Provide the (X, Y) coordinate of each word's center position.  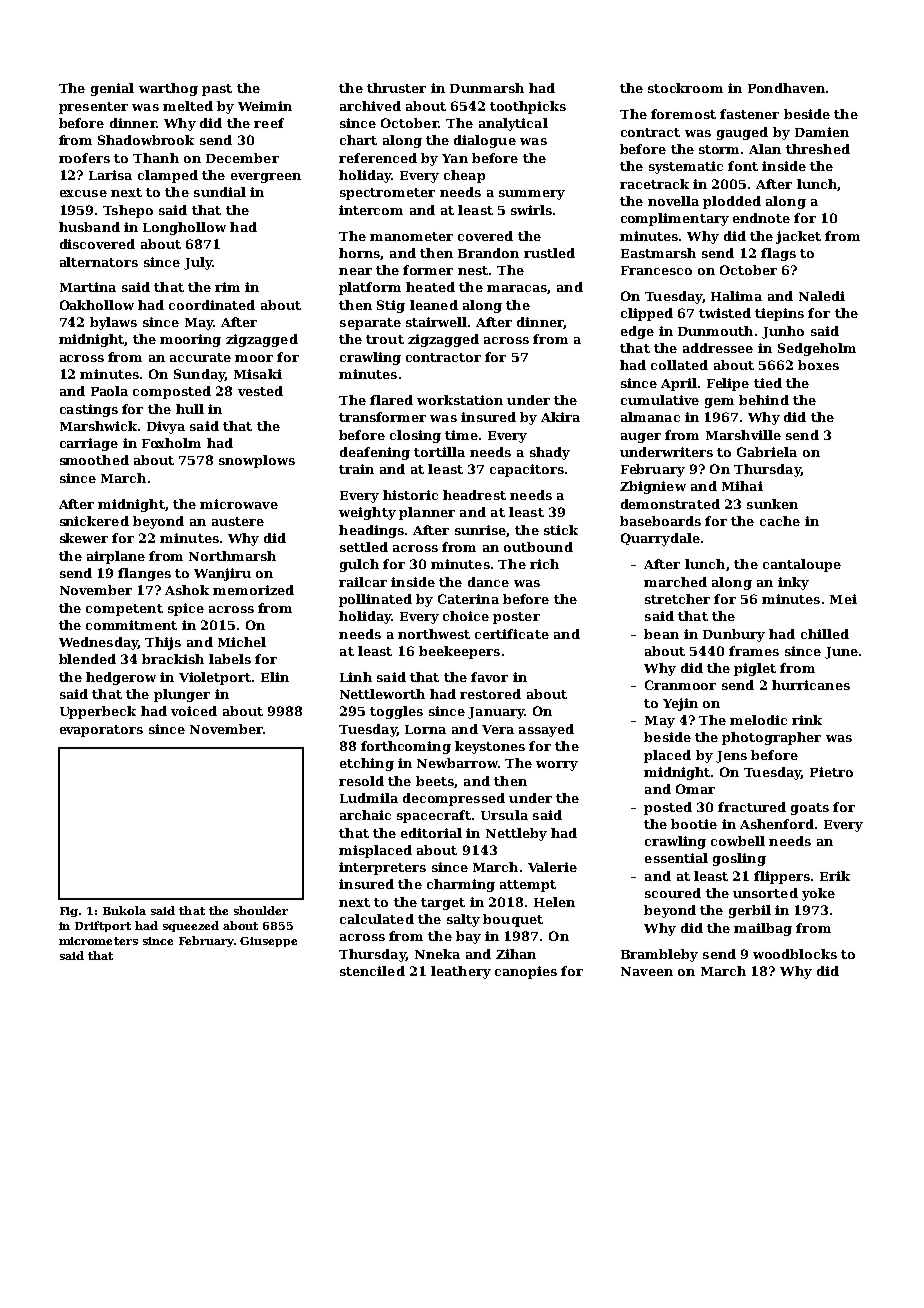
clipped (647, 314)
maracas (517, 288)
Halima (736, 296)
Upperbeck (98, 712)
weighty (367, 513)
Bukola (124, 910)
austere (238, 521)
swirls (531, 210)
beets (435, 781)
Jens (731, 757)
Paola (109, 391)
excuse (83, 193)
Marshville (743, 435)
